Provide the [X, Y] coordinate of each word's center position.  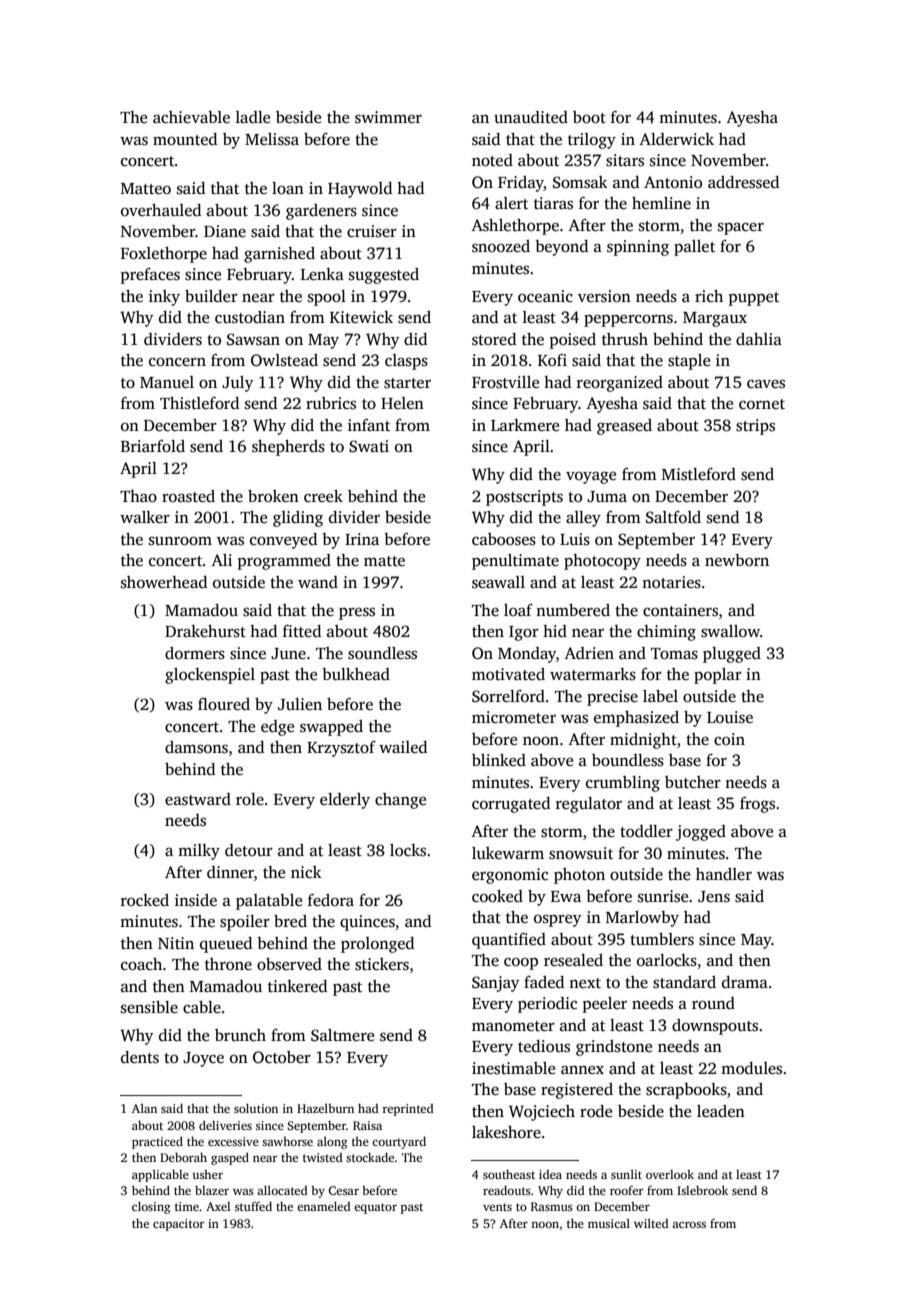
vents [497, 1207]
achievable [191, 117]
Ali [222, 560]
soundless [382, 653]
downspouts [715, 1027]
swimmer [388, 117]
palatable [269, 902]
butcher [693, 782]
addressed [743, 182]
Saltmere [342, 1035]
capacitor [178, 1225]
